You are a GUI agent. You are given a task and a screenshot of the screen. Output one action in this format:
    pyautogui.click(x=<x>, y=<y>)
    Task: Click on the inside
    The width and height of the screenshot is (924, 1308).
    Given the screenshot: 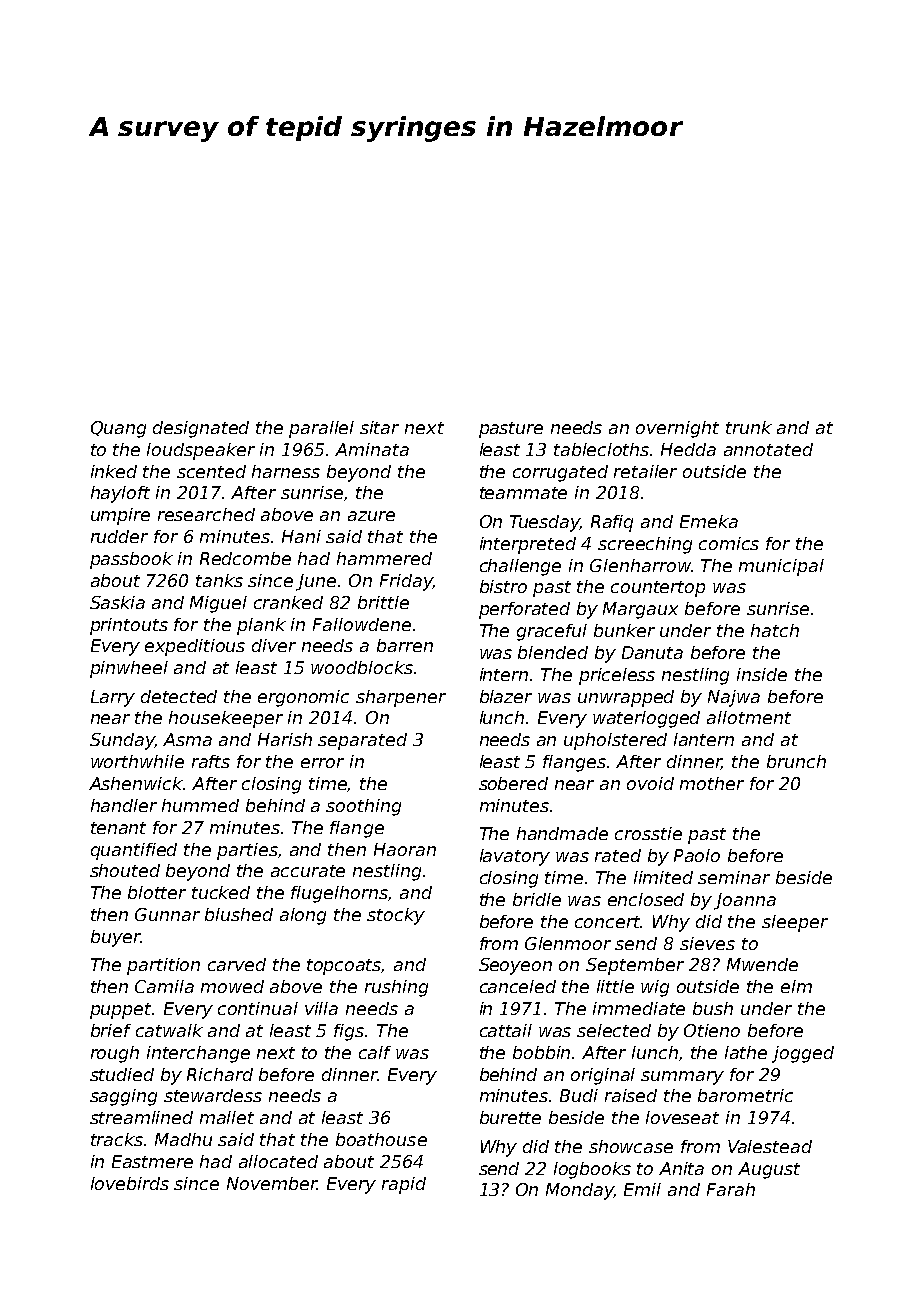 What is the action you would take?
    pyautogui.click(x=762, y=674)
